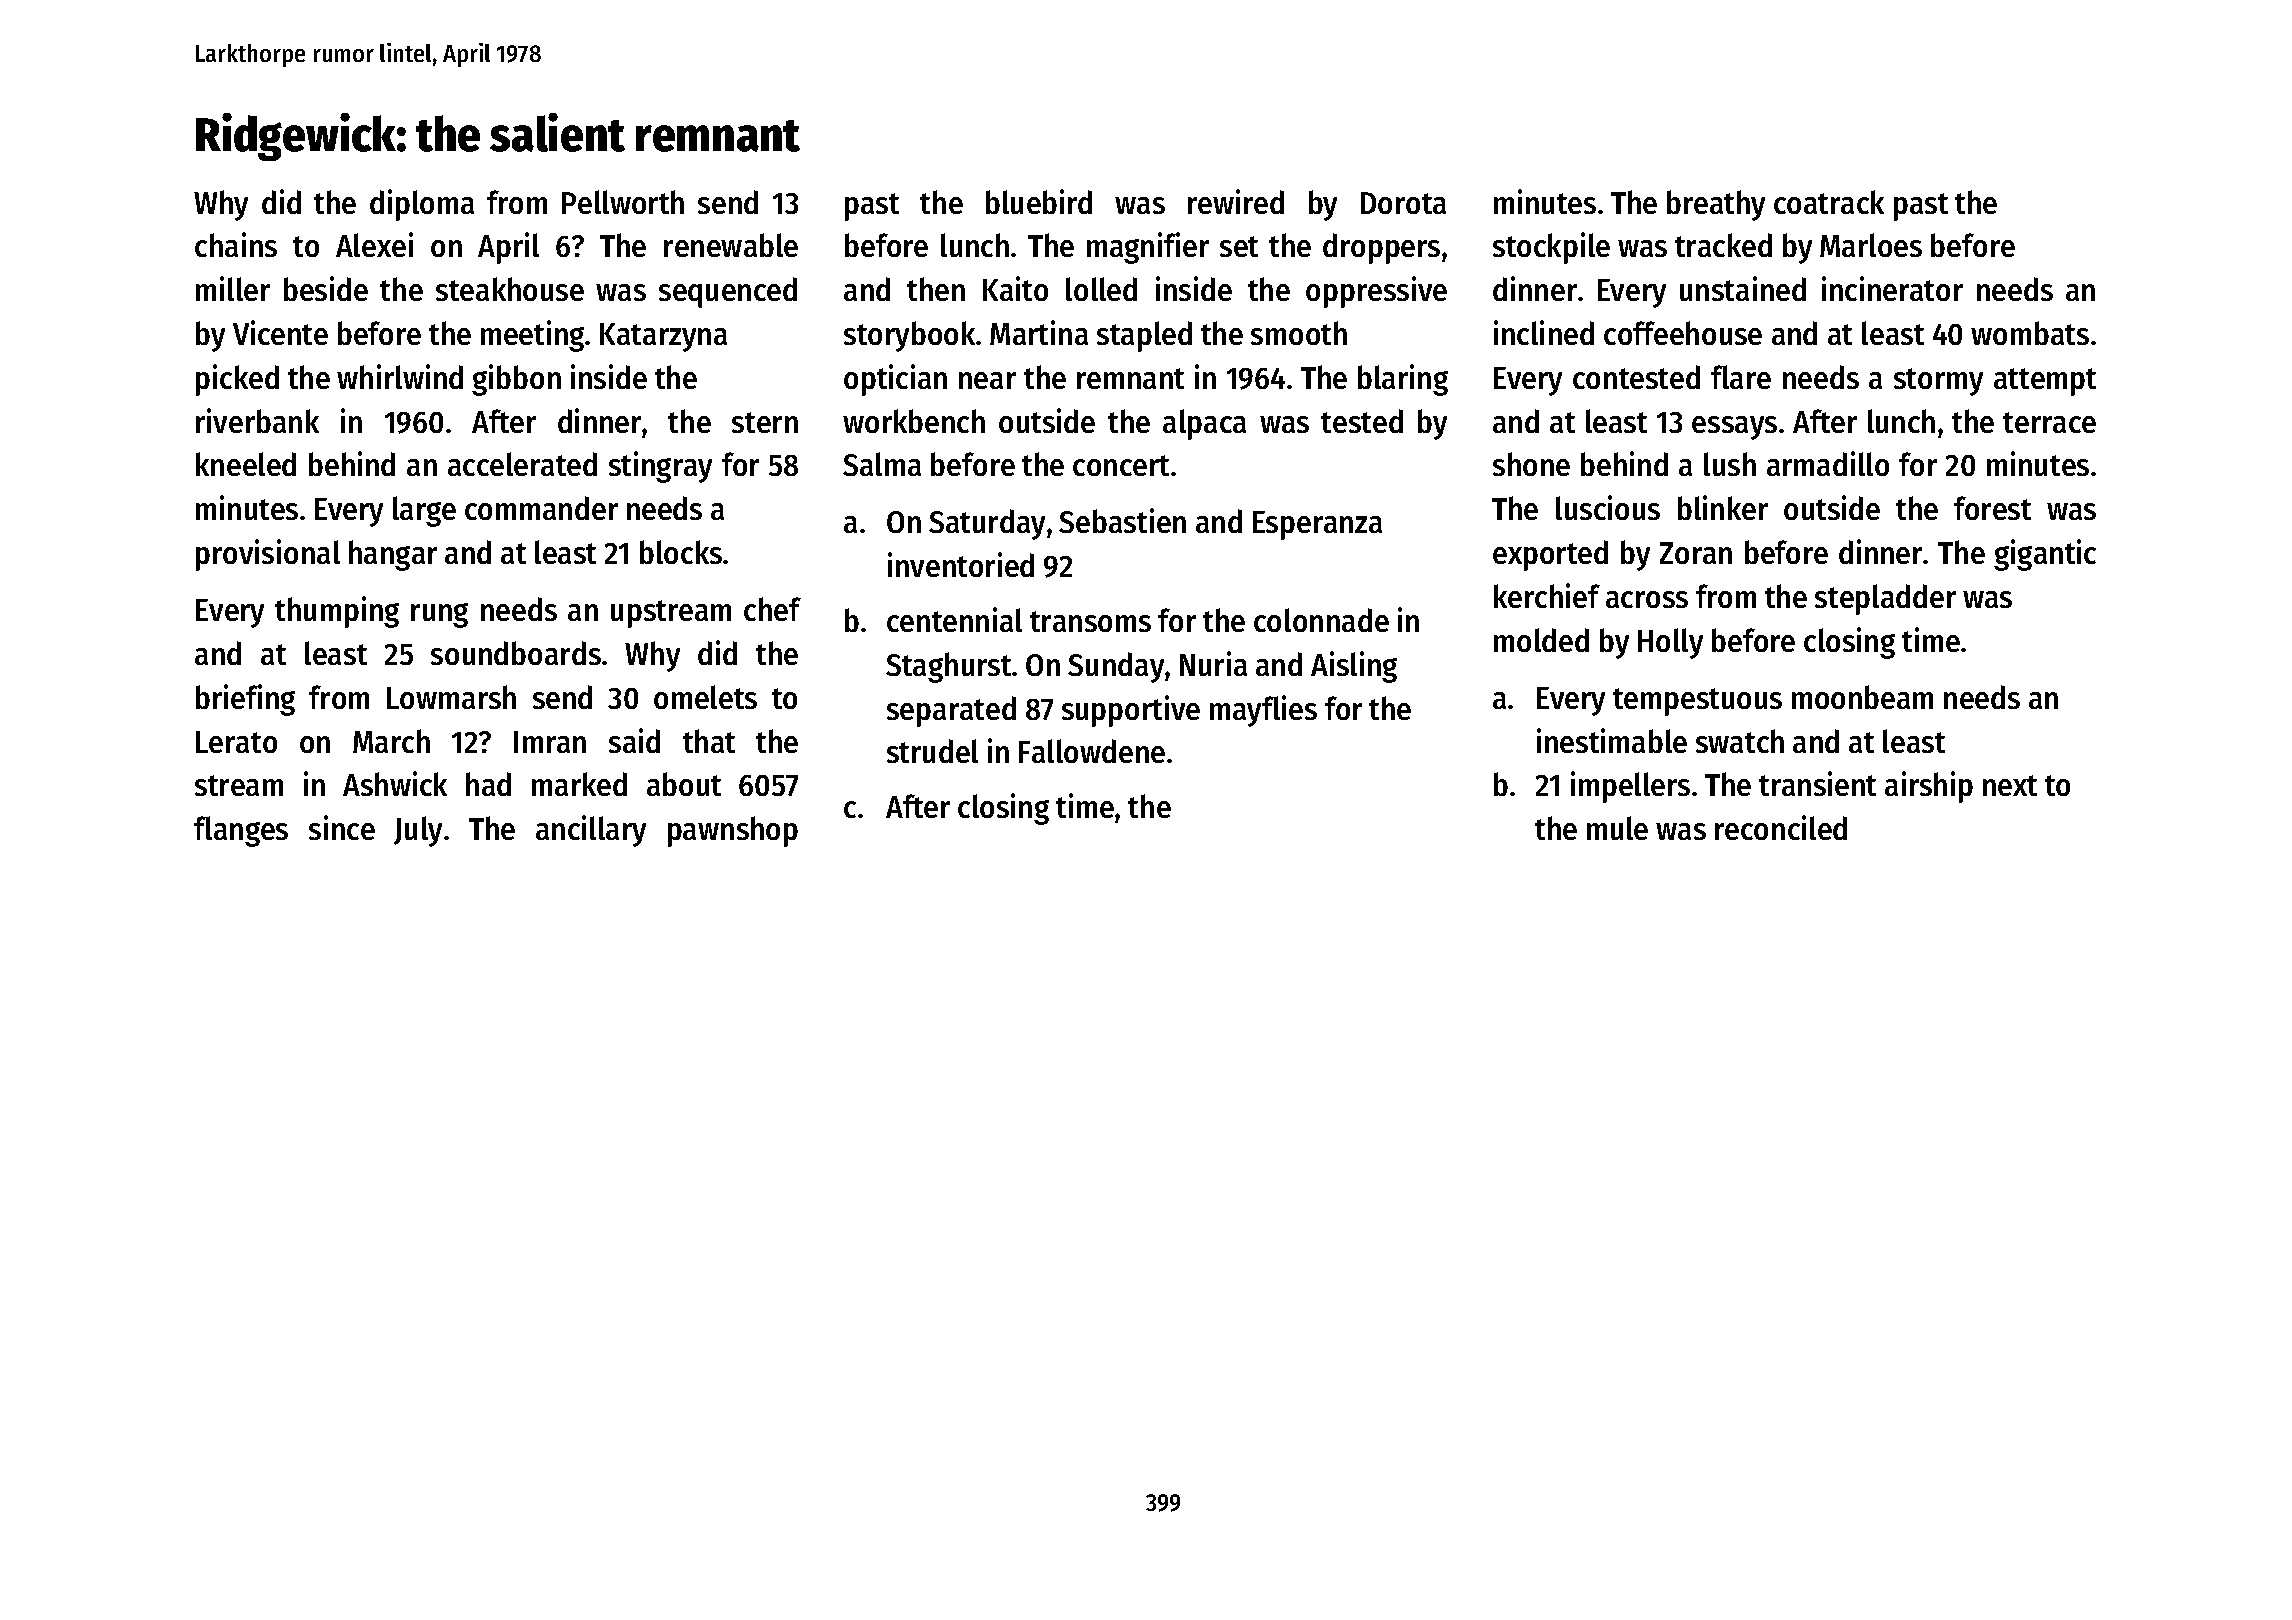  I want to click on Pellworth, so click(623, 202).
